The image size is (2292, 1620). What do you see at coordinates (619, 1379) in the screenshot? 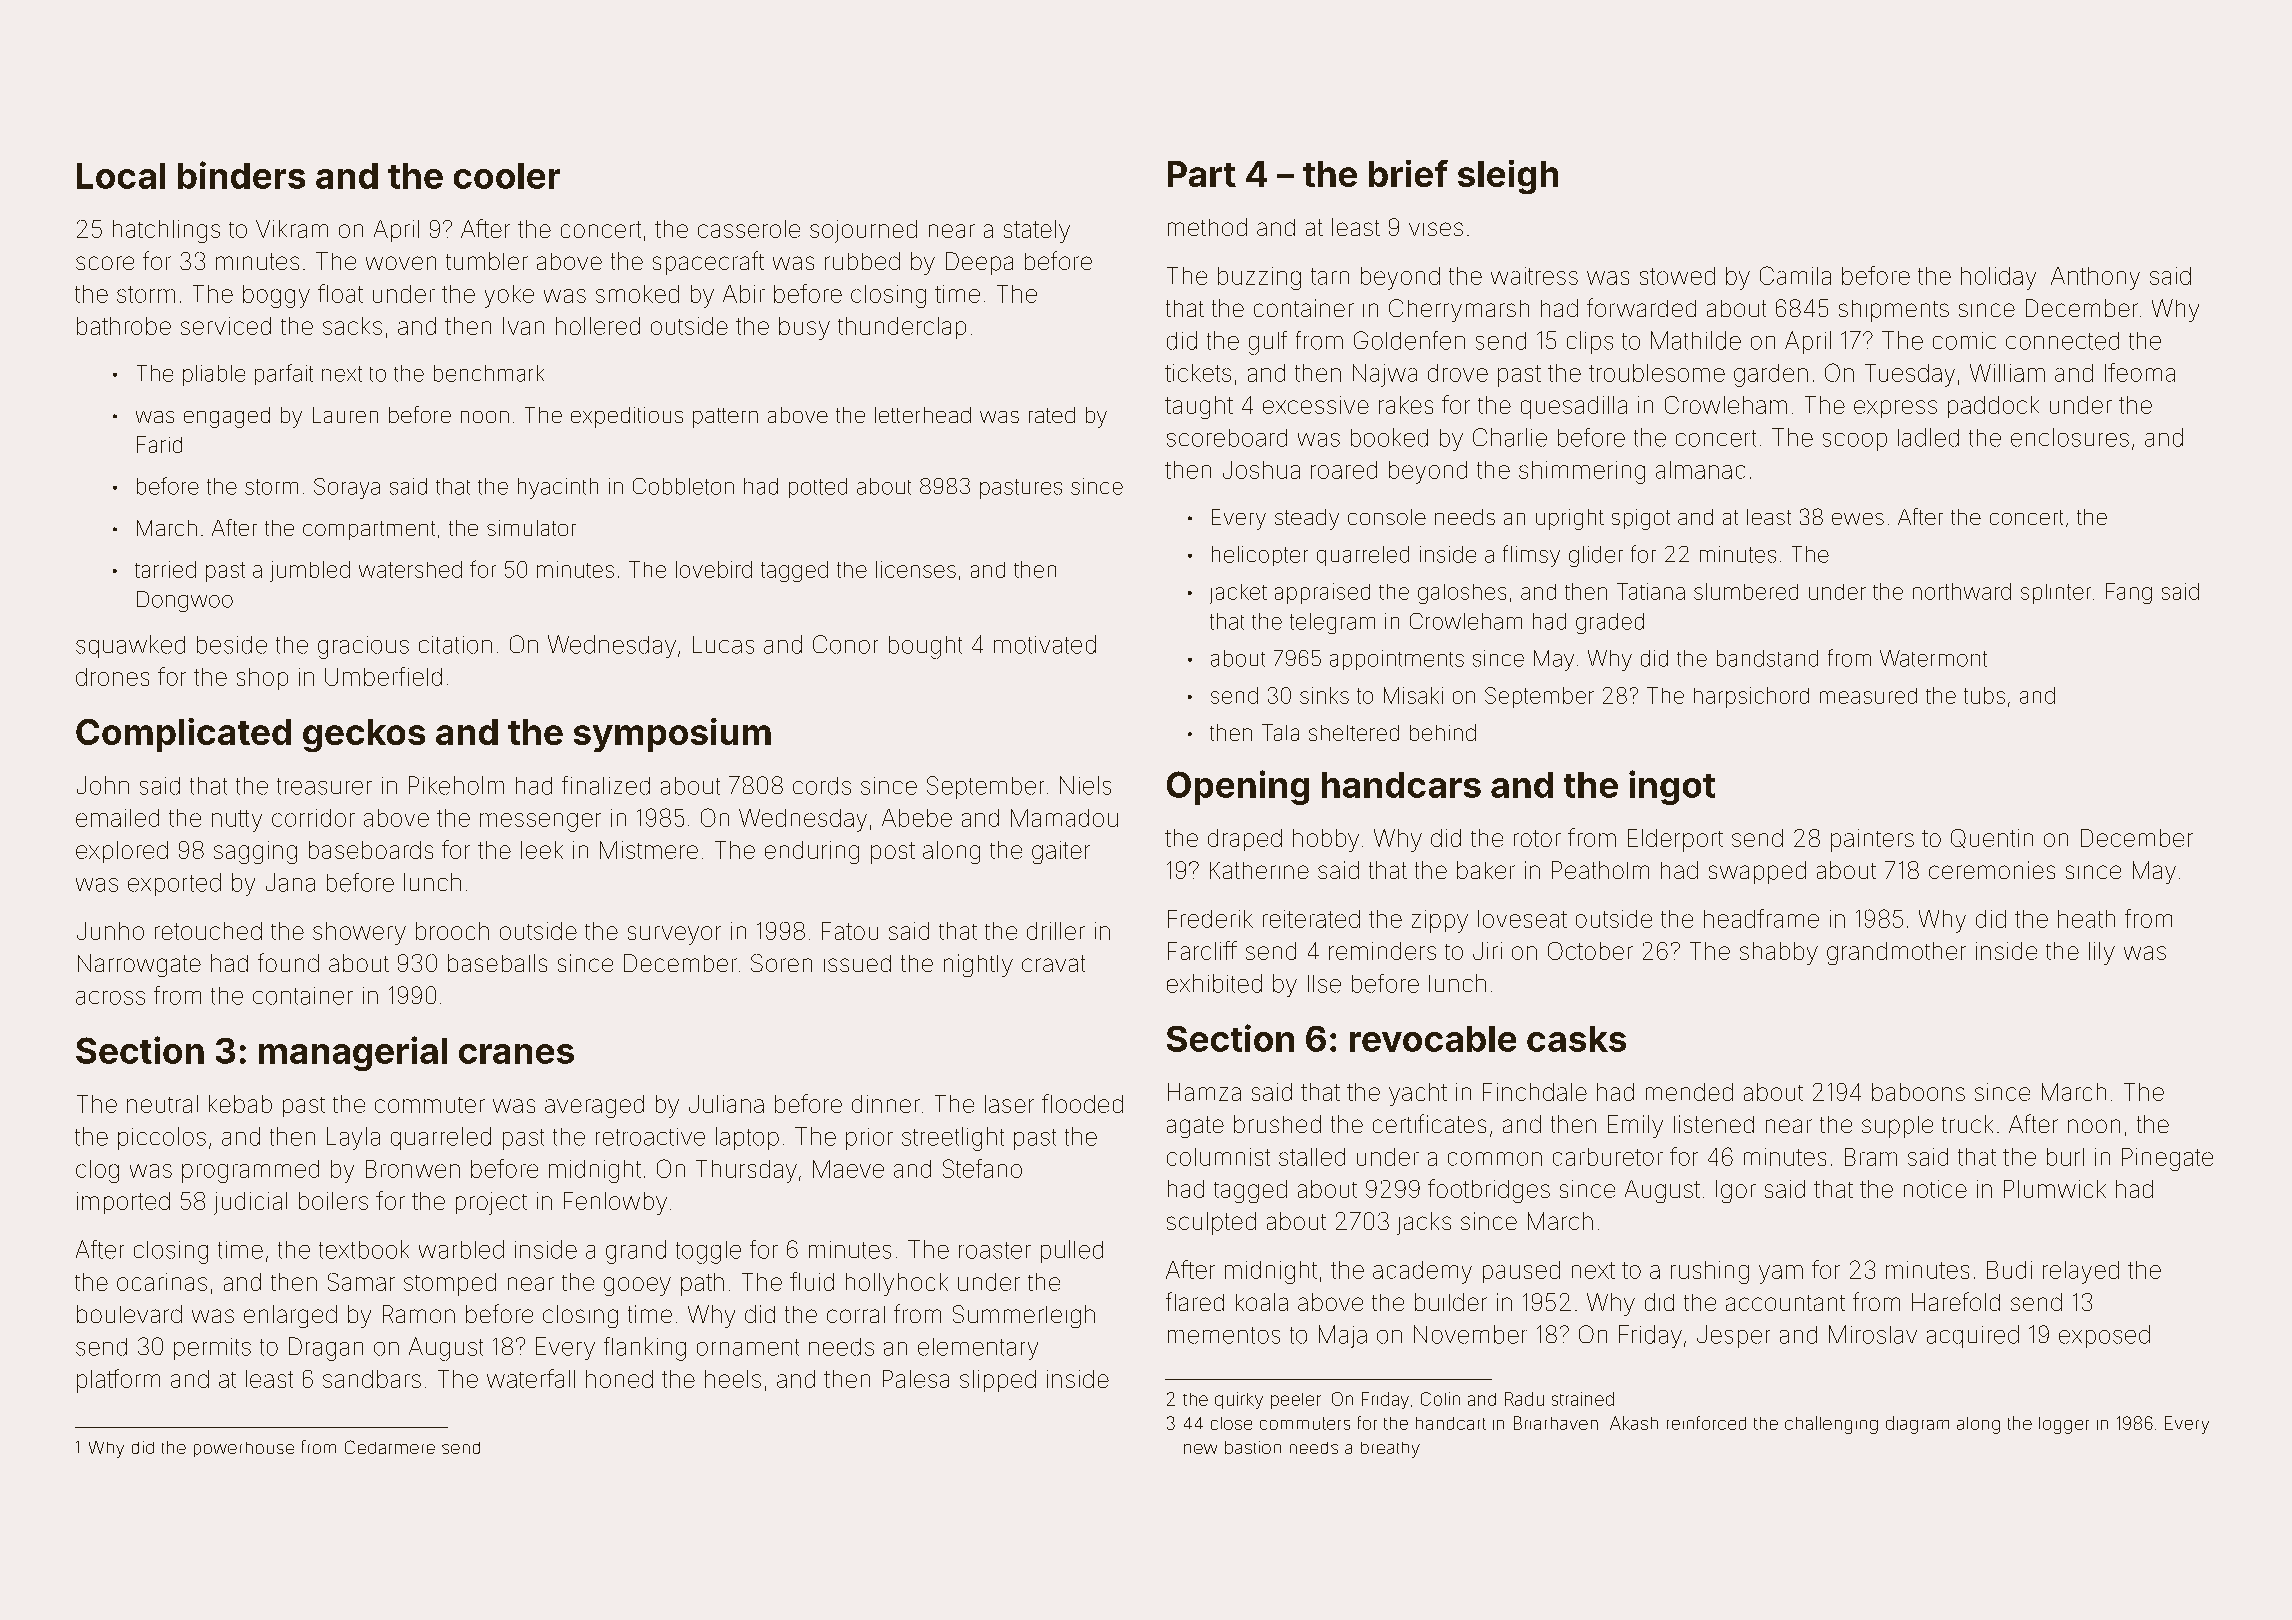
I see `honed` at bounding box center [619, 1379].
